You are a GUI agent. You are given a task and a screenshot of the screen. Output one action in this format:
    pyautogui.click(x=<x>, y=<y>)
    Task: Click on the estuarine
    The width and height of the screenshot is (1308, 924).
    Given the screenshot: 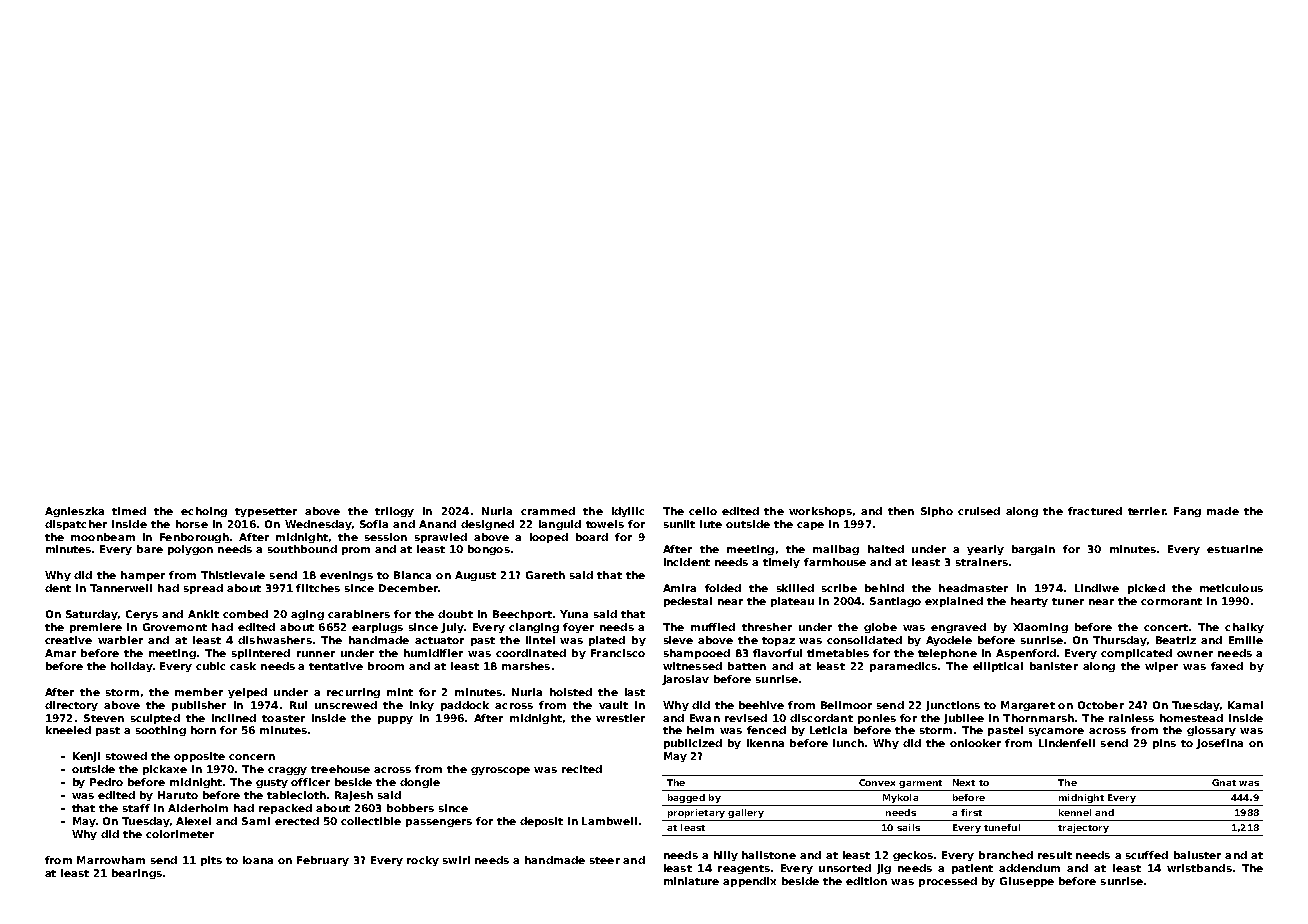 What is the action you would take?
    pyautogui.click(x=1235, y=549)
